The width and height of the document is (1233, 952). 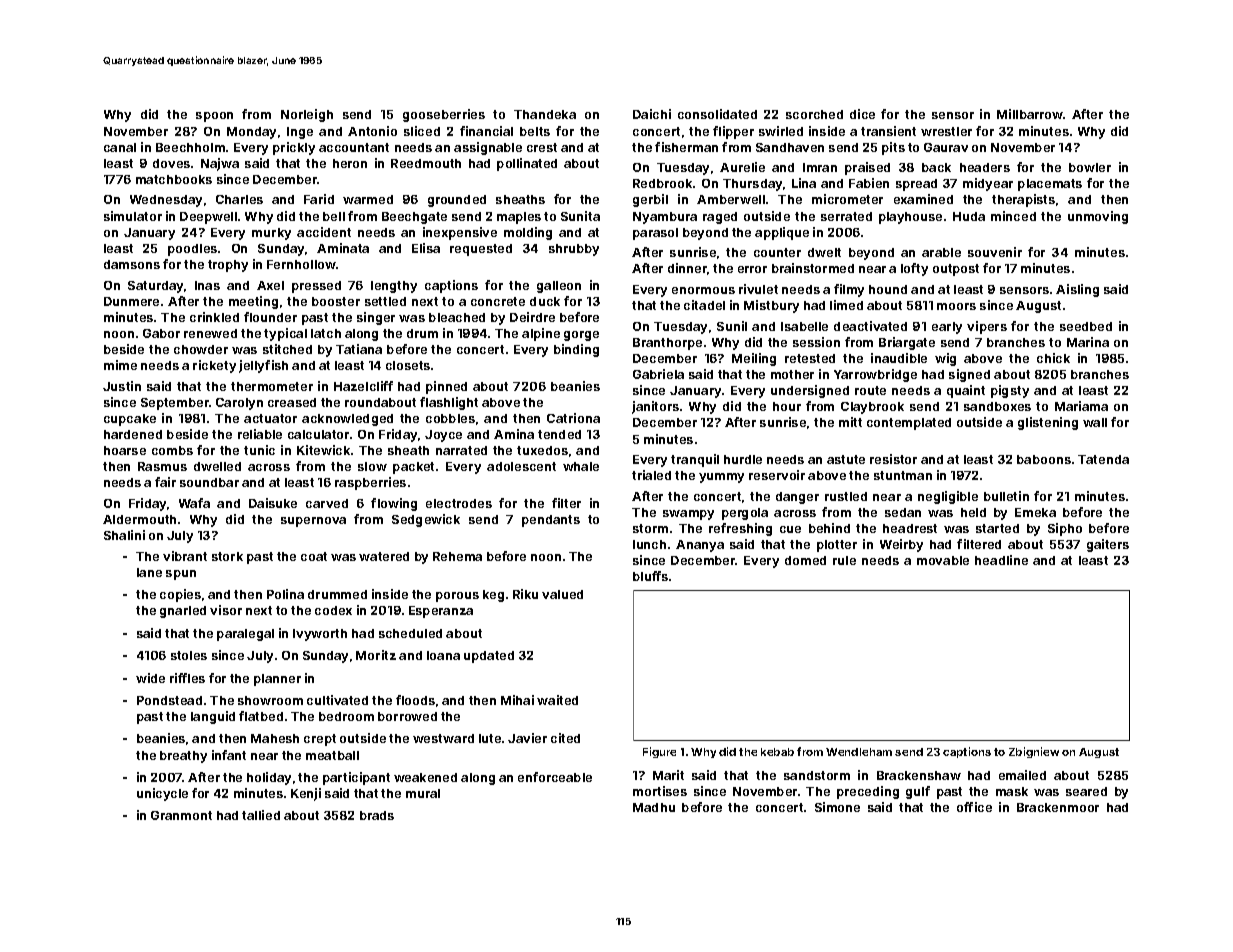 What do you see at coordinates (717, 114) in the document?
I see `consolidated` at bounding box center [717, 114].
